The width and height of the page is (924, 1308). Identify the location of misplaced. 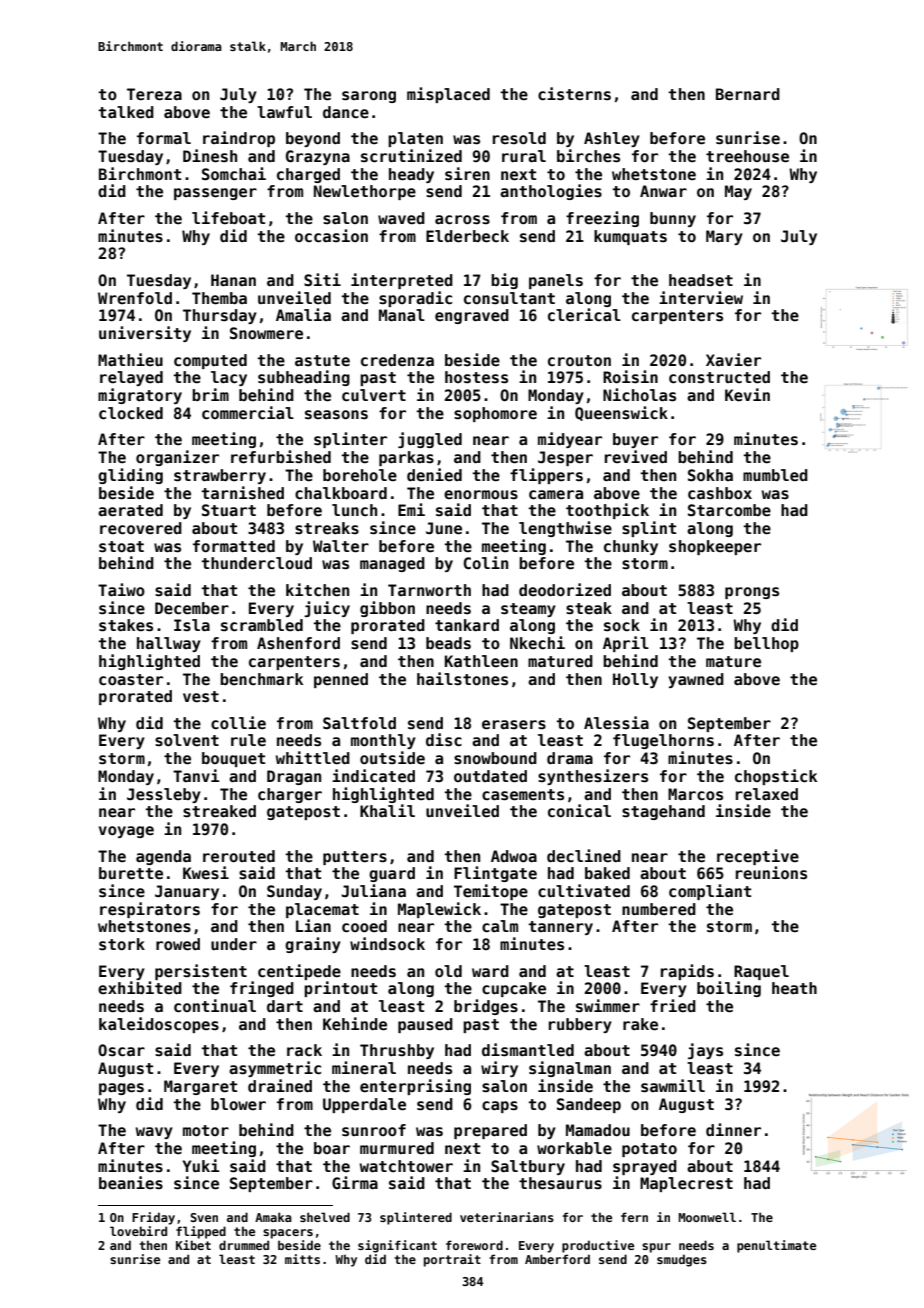
(448, 95).
